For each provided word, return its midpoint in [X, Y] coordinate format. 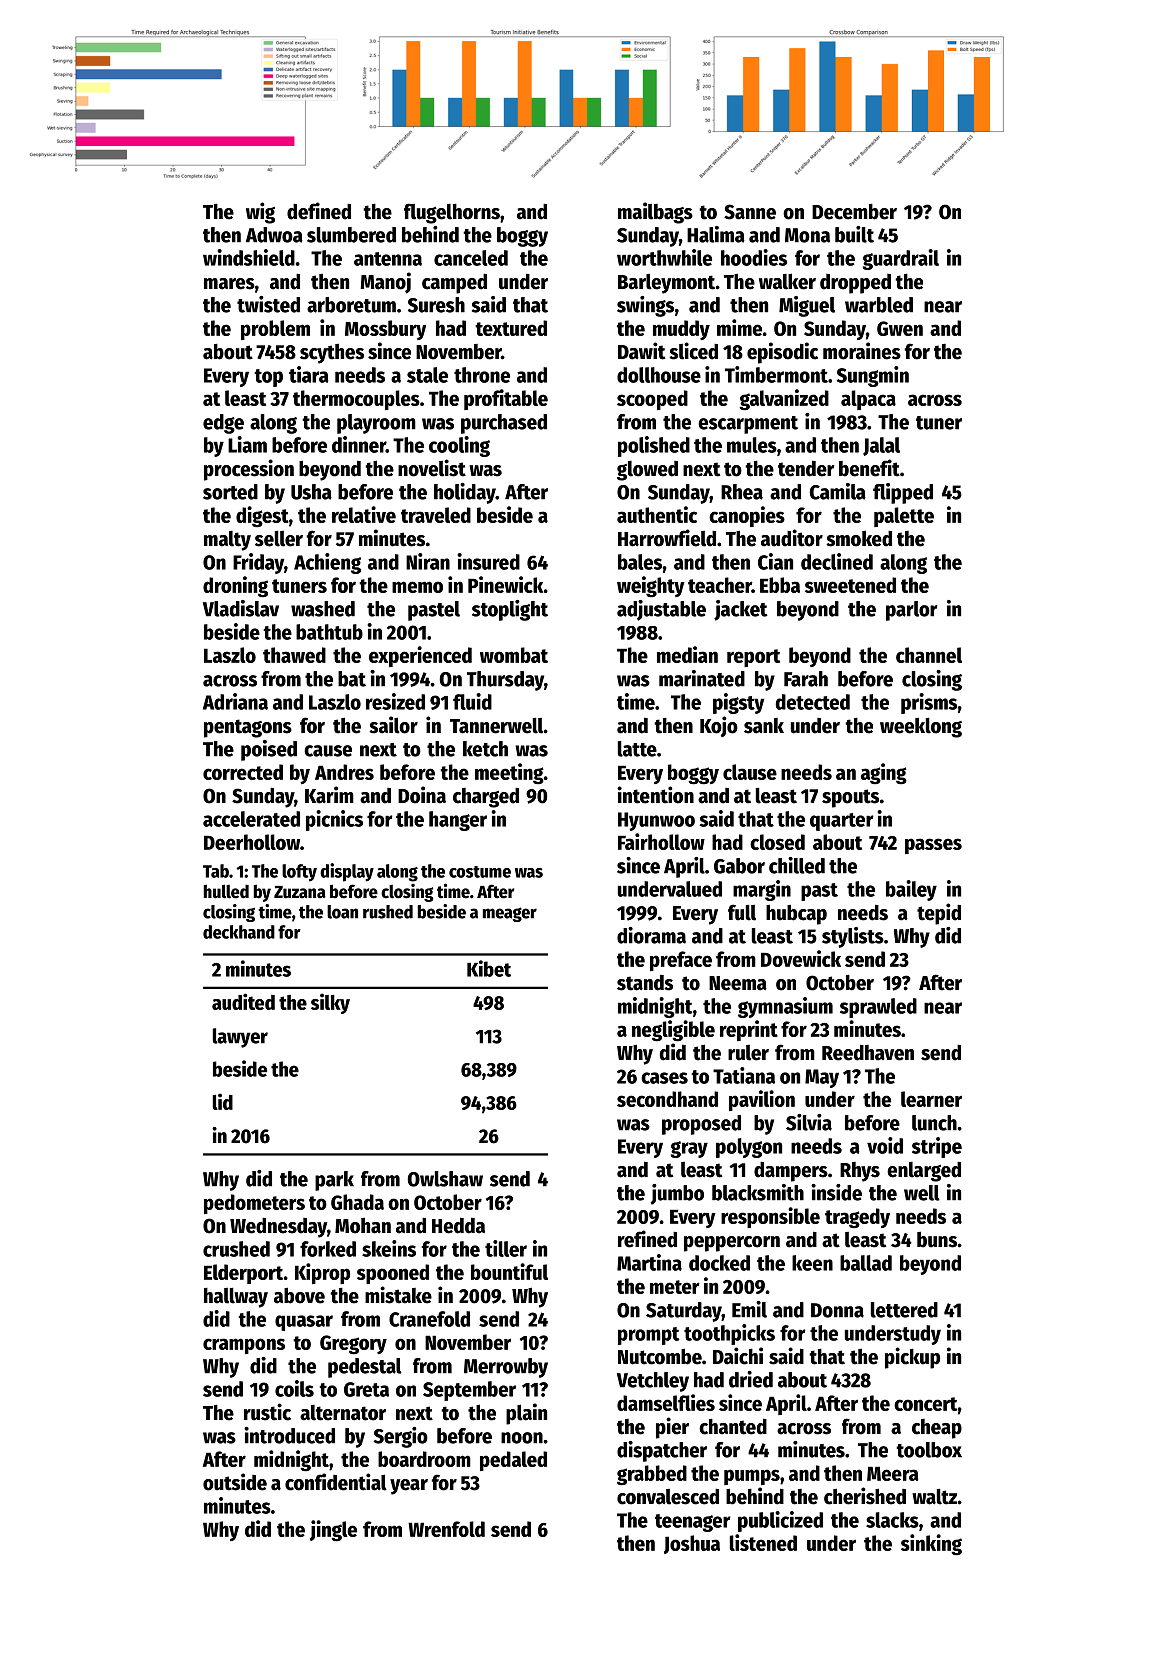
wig [260, 213]
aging [884, 773]
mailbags [655, 213]
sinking [931, 1545]
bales [640, 562]
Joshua [692, 1544]
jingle [333, 1531]
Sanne [750, 212]
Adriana [235, 701]
